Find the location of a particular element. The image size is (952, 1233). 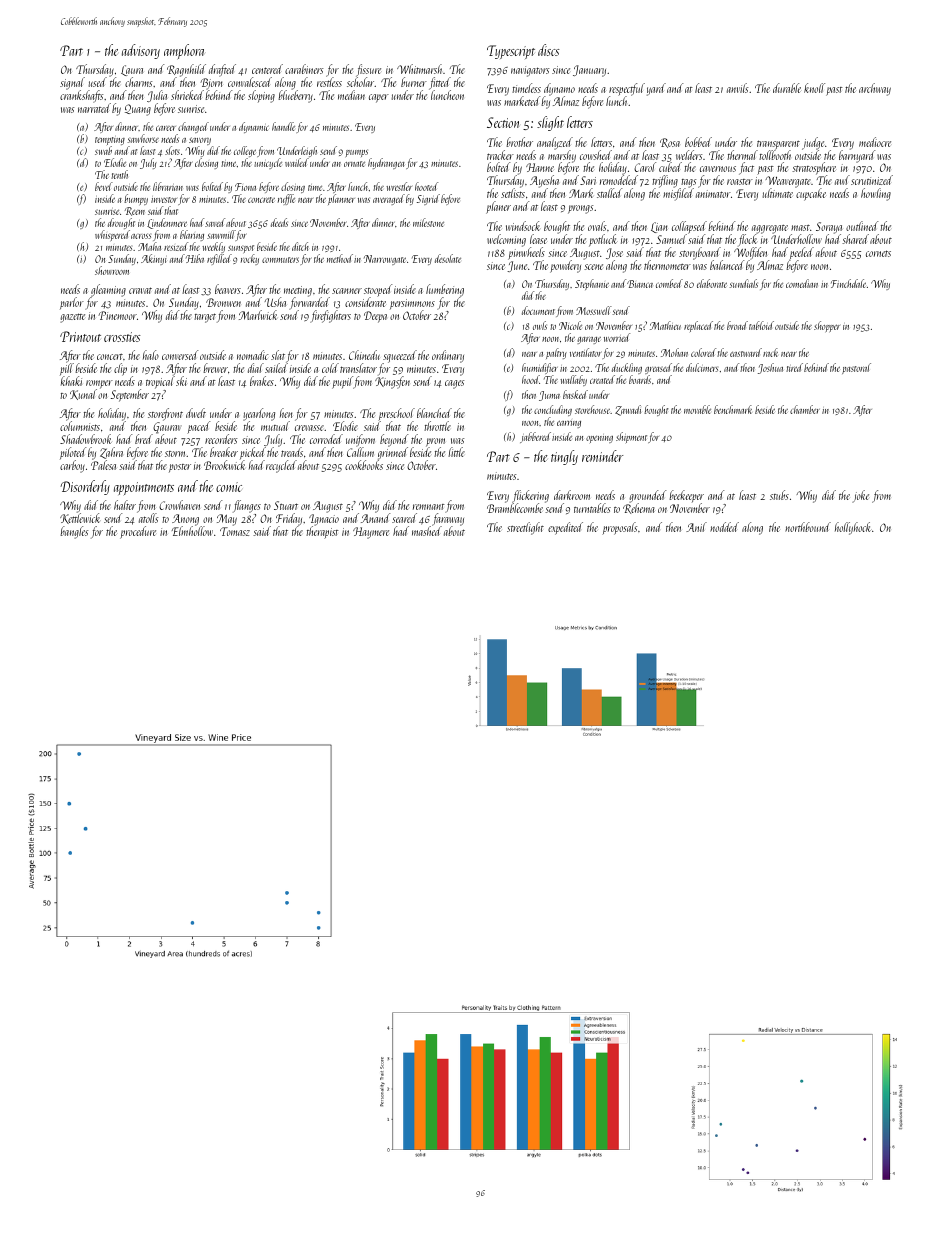

humidifier is located at coordinates (540, 368).
